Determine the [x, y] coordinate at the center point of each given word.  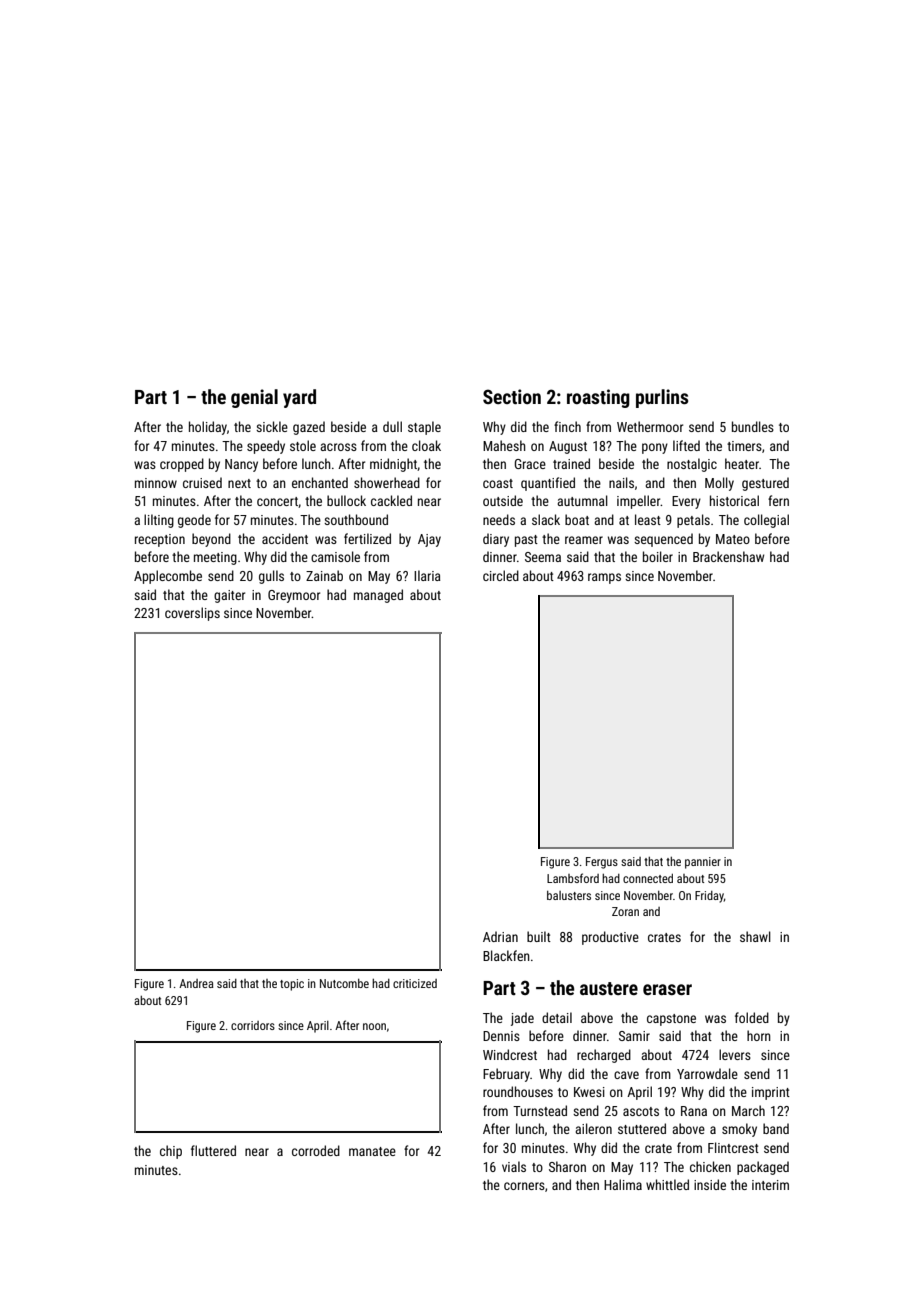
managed [378, 596]
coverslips [192, 614]
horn [759, 1035]
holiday [208, 428]
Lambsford [573, 878]
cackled [391, 500]
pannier [703, 863]
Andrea [196, 983]
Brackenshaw [728, 556]
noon [374, 1026]
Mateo [733, 539]
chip [171, 1152]
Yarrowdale [707, 1073]
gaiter [229, 596]
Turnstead [540, 1110]
